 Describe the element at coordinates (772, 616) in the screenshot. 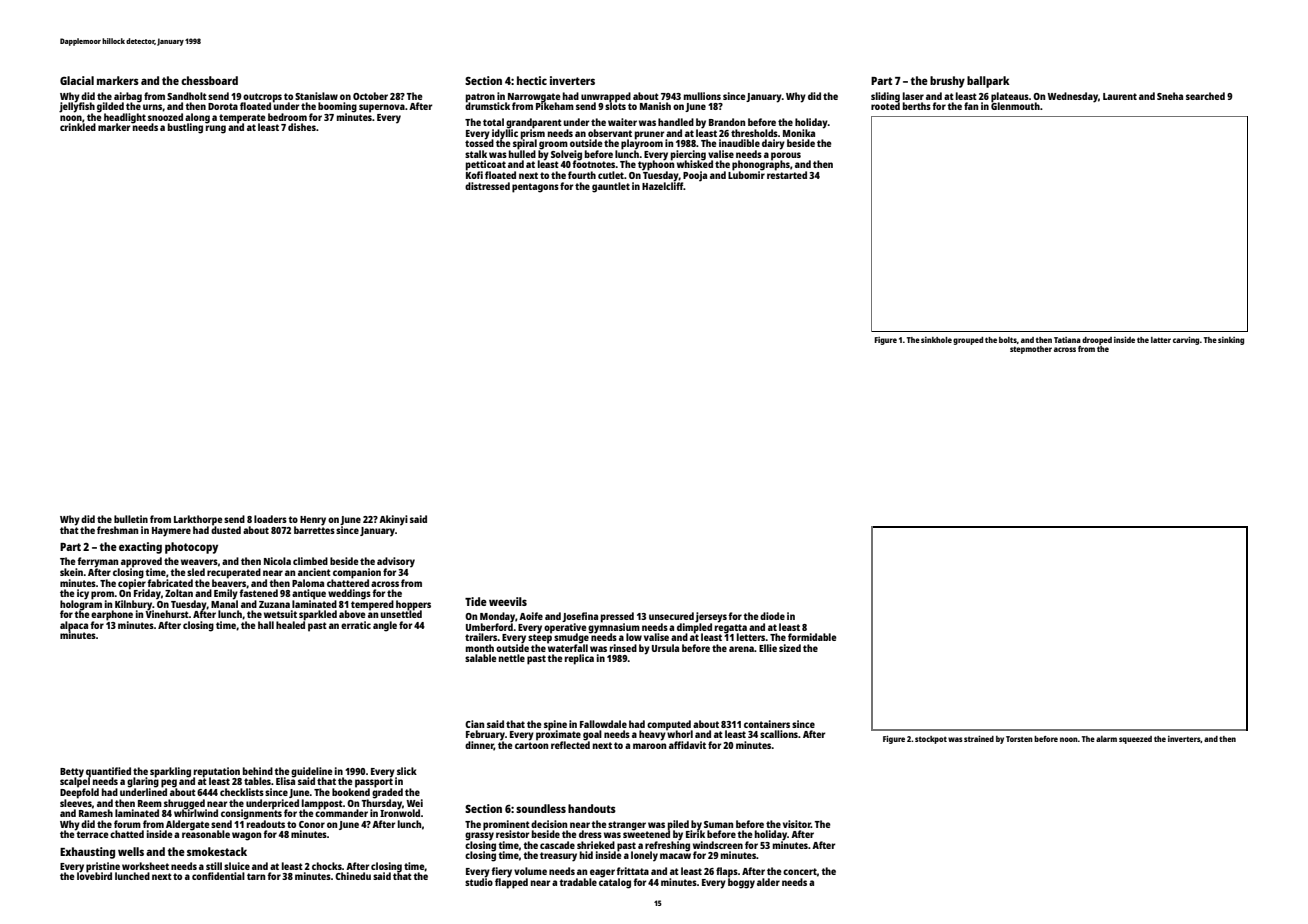

I see `diode` at that location.
